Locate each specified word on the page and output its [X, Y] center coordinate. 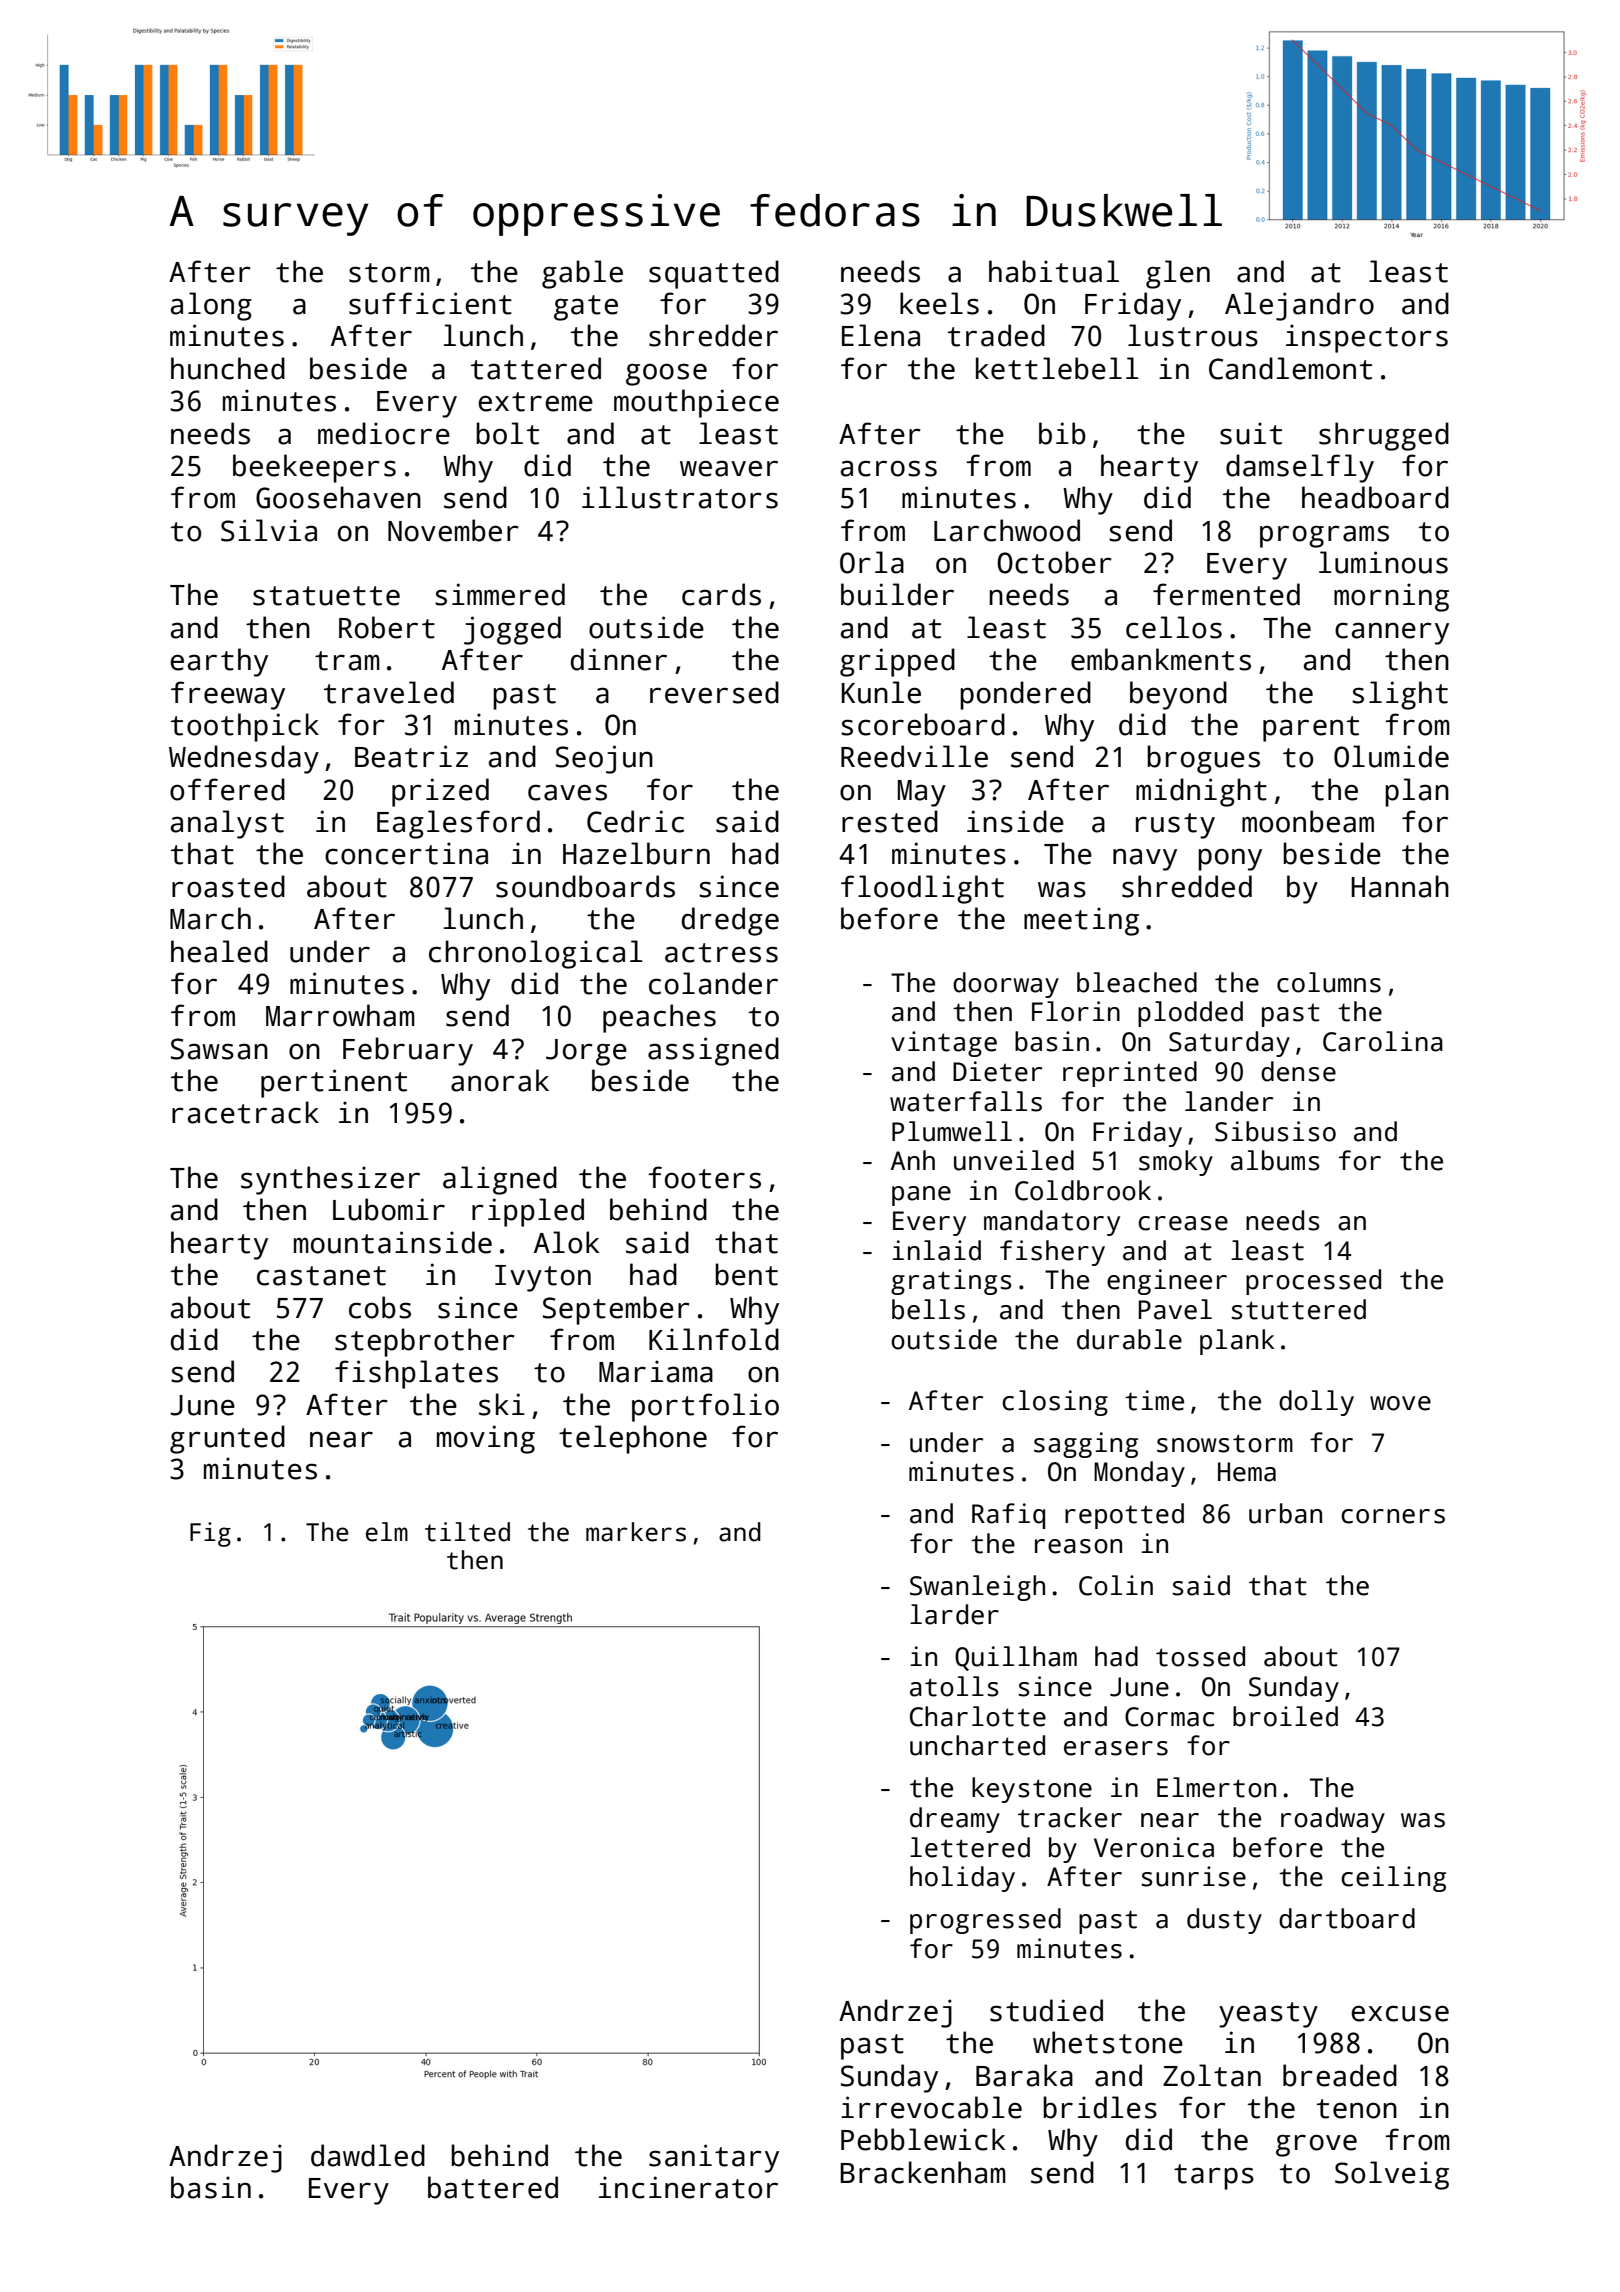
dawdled [368, 2155]
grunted [227, 1439]
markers [636, 1532]
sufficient [430, 303]
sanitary [714, 2158]
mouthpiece [696, 403]
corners [1393, 1516]
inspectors [1367, 338]
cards [721, 594]
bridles [1100, 2107]
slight [1400, 695]
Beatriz [411, 756]
